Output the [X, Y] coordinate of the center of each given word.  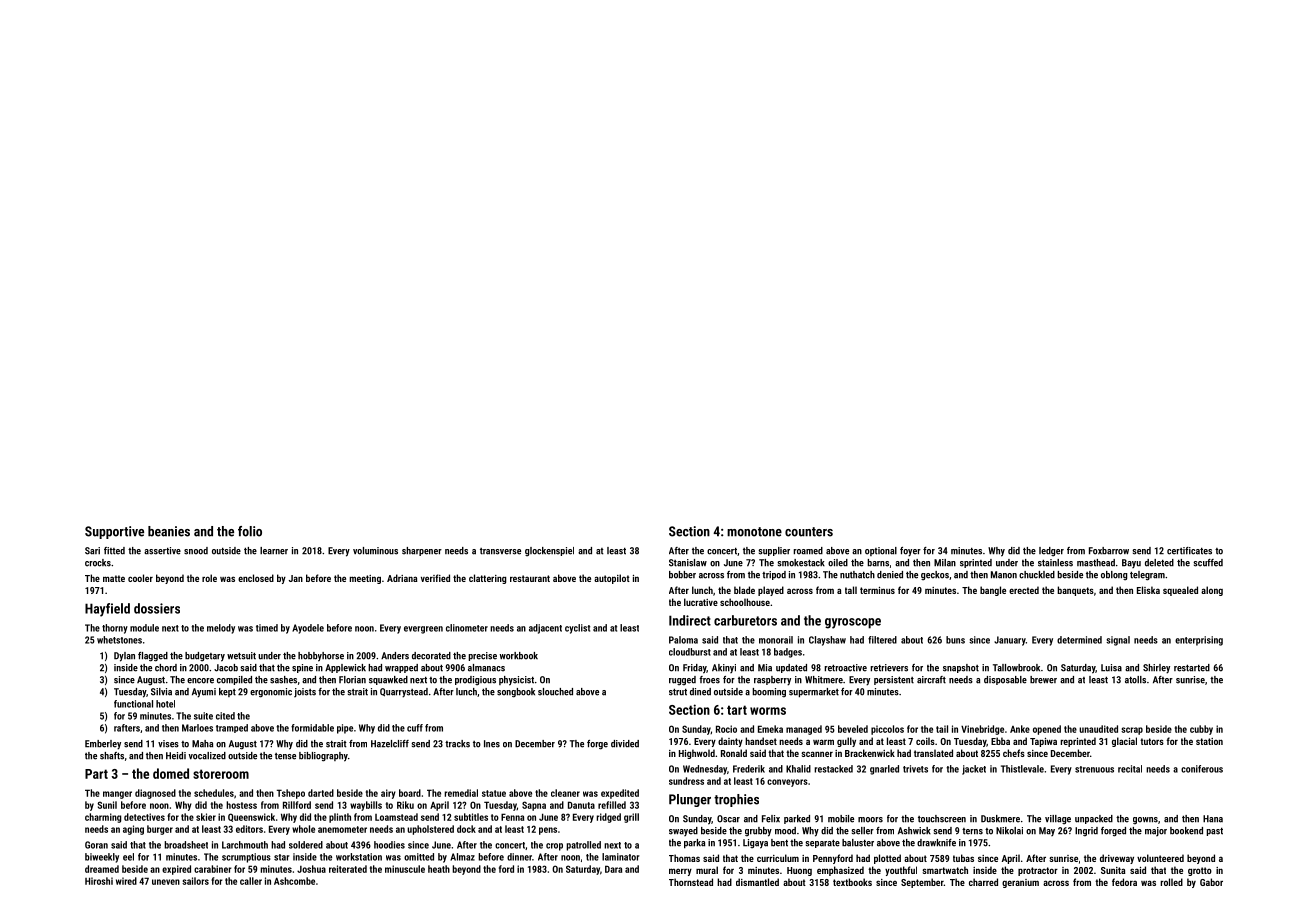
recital [1130, 769]
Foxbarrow [1109, 551]
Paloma [683, 640]
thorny [115, 629]
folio [250, 531]
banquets [1075, 591]
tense [285, 756]
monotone [754, 532]
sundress [686, 781]
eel [128, 857]
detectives [144, 817]
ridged [608, 818]
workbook [519, 656]
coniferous [1202, 769]
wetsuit [241, 656]
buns [955, 640]
